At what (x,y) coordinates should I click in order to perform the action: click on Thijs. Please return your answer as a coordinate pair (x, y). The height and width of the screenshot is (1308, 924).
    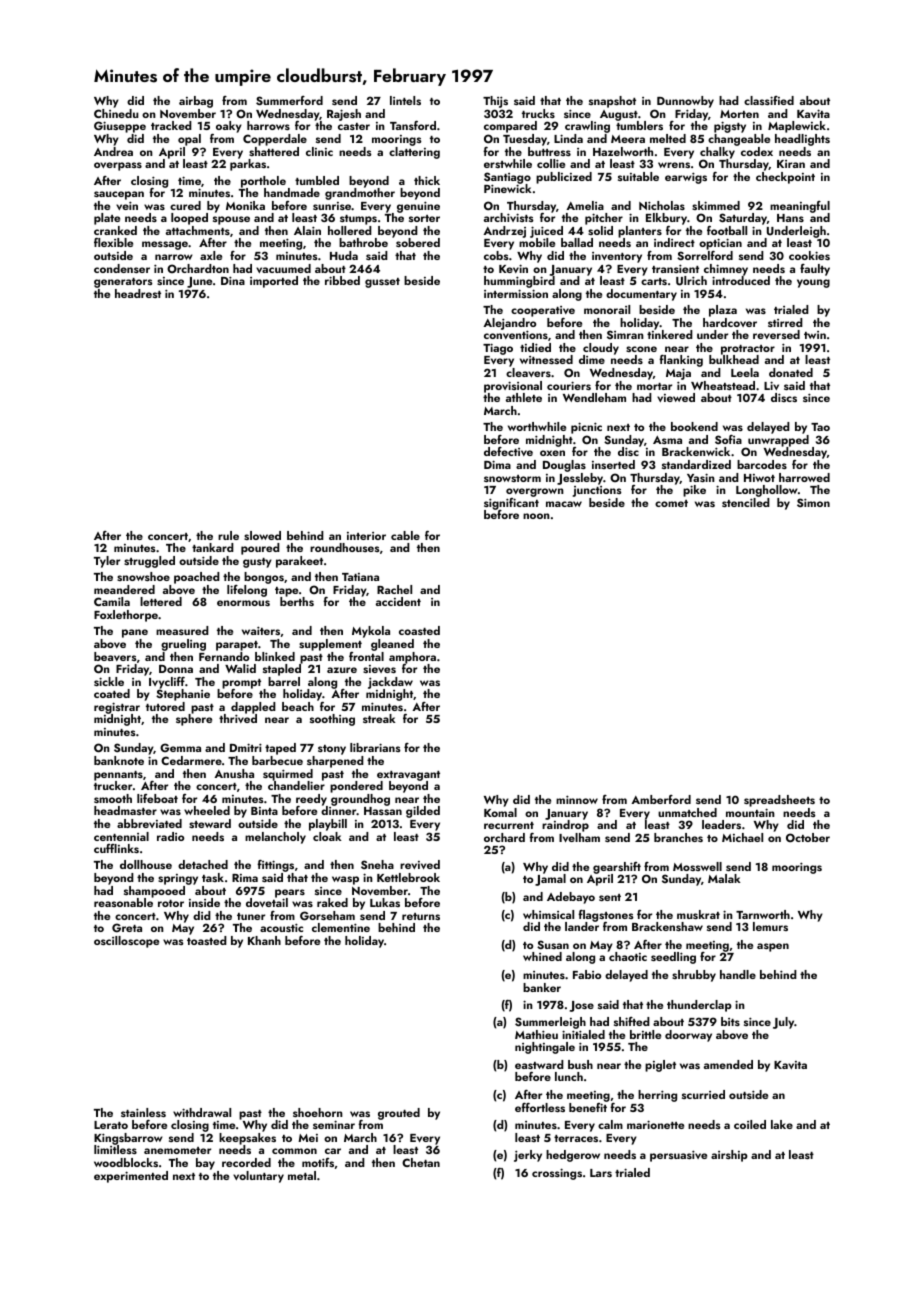
    Looking at the image, I should click on (495, 102).
